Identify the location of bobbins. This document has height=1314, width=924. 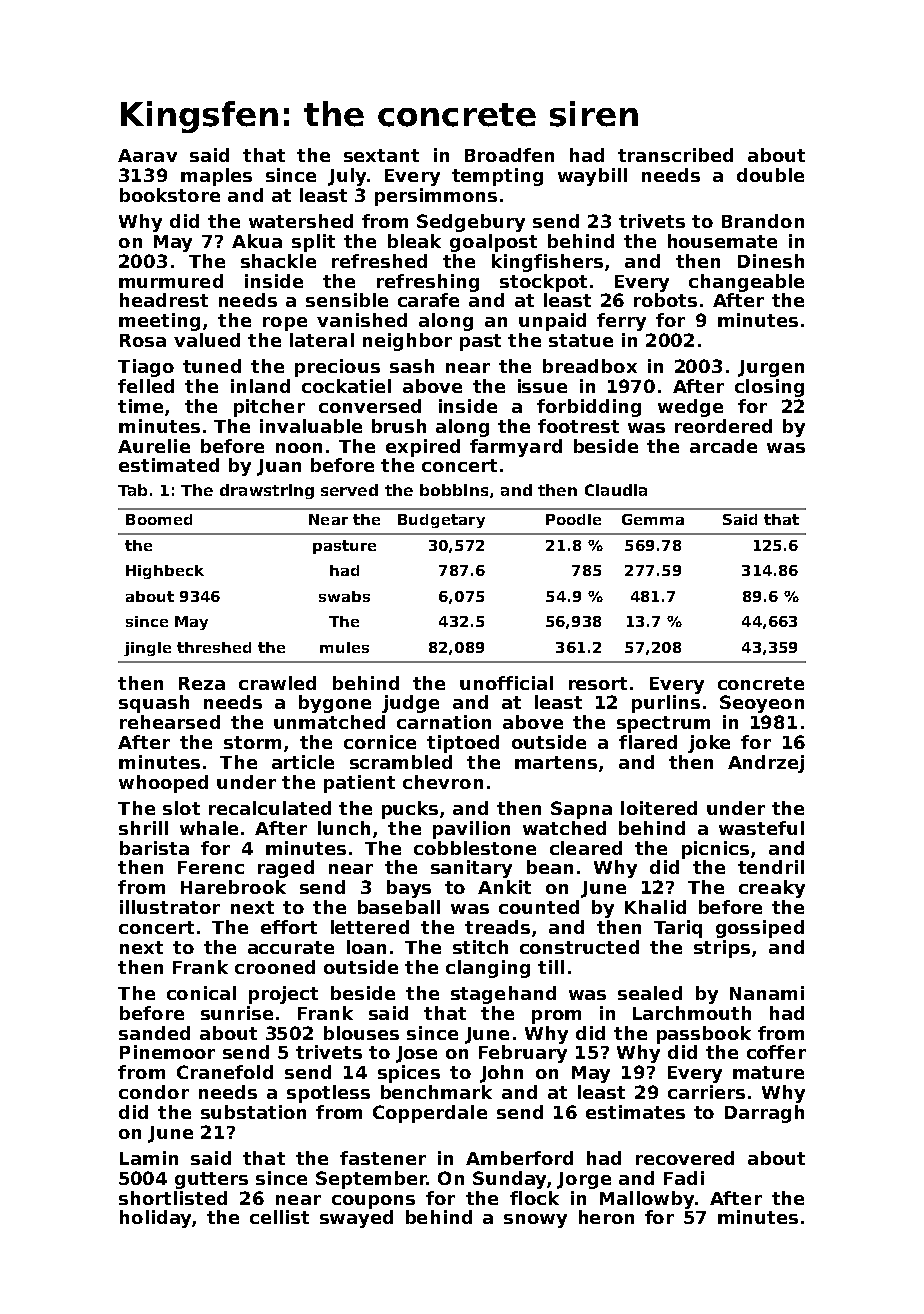
(454, 490).
